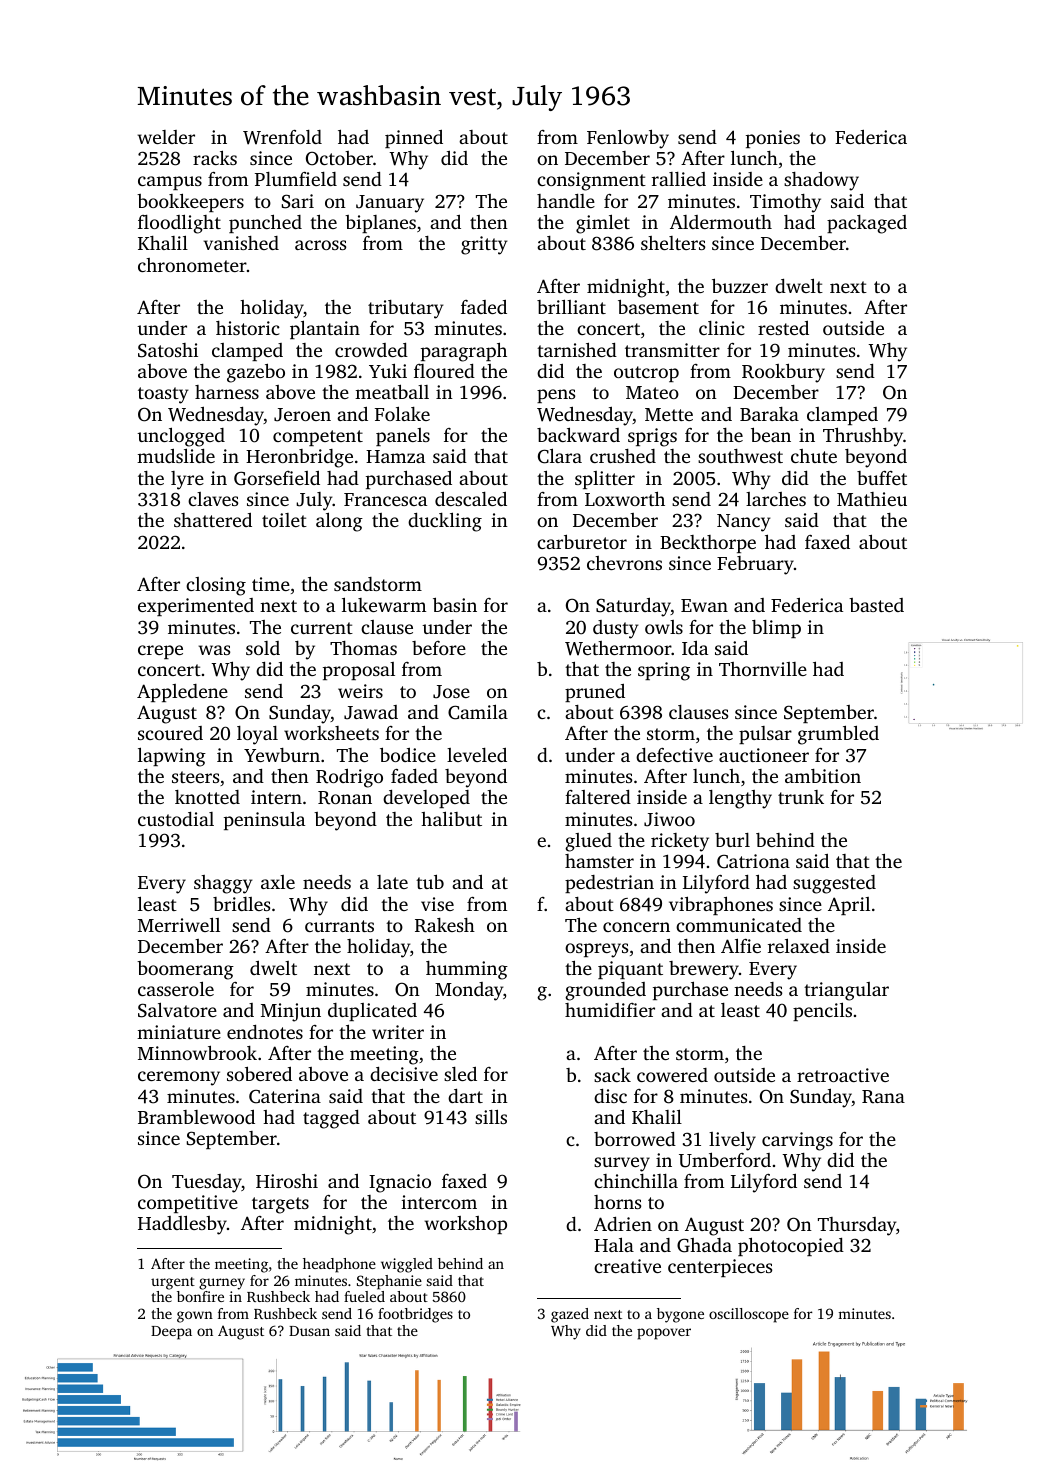 Image resolution: width=1045 pixels, height=1484 pixels. Describe the element at coordinates (596, 950) in the screenshot. I see `ospreys` at that location.
